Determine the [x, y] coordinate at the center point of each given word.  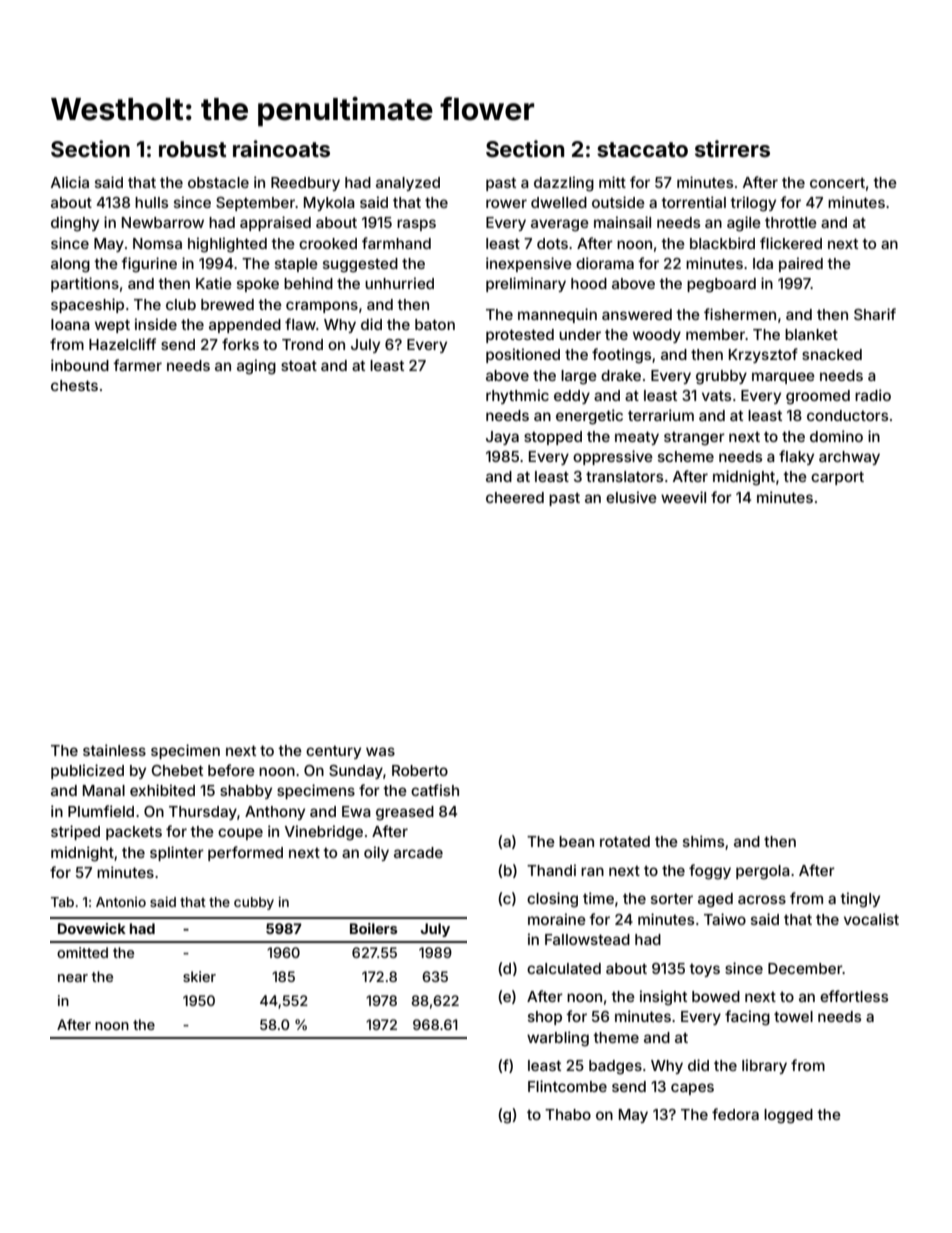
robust [192, 149]
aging [256, 367]
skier [199, 976]
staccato [642, 149]
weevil [683, 497]
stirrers [732, 148]
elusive [631, 497]
